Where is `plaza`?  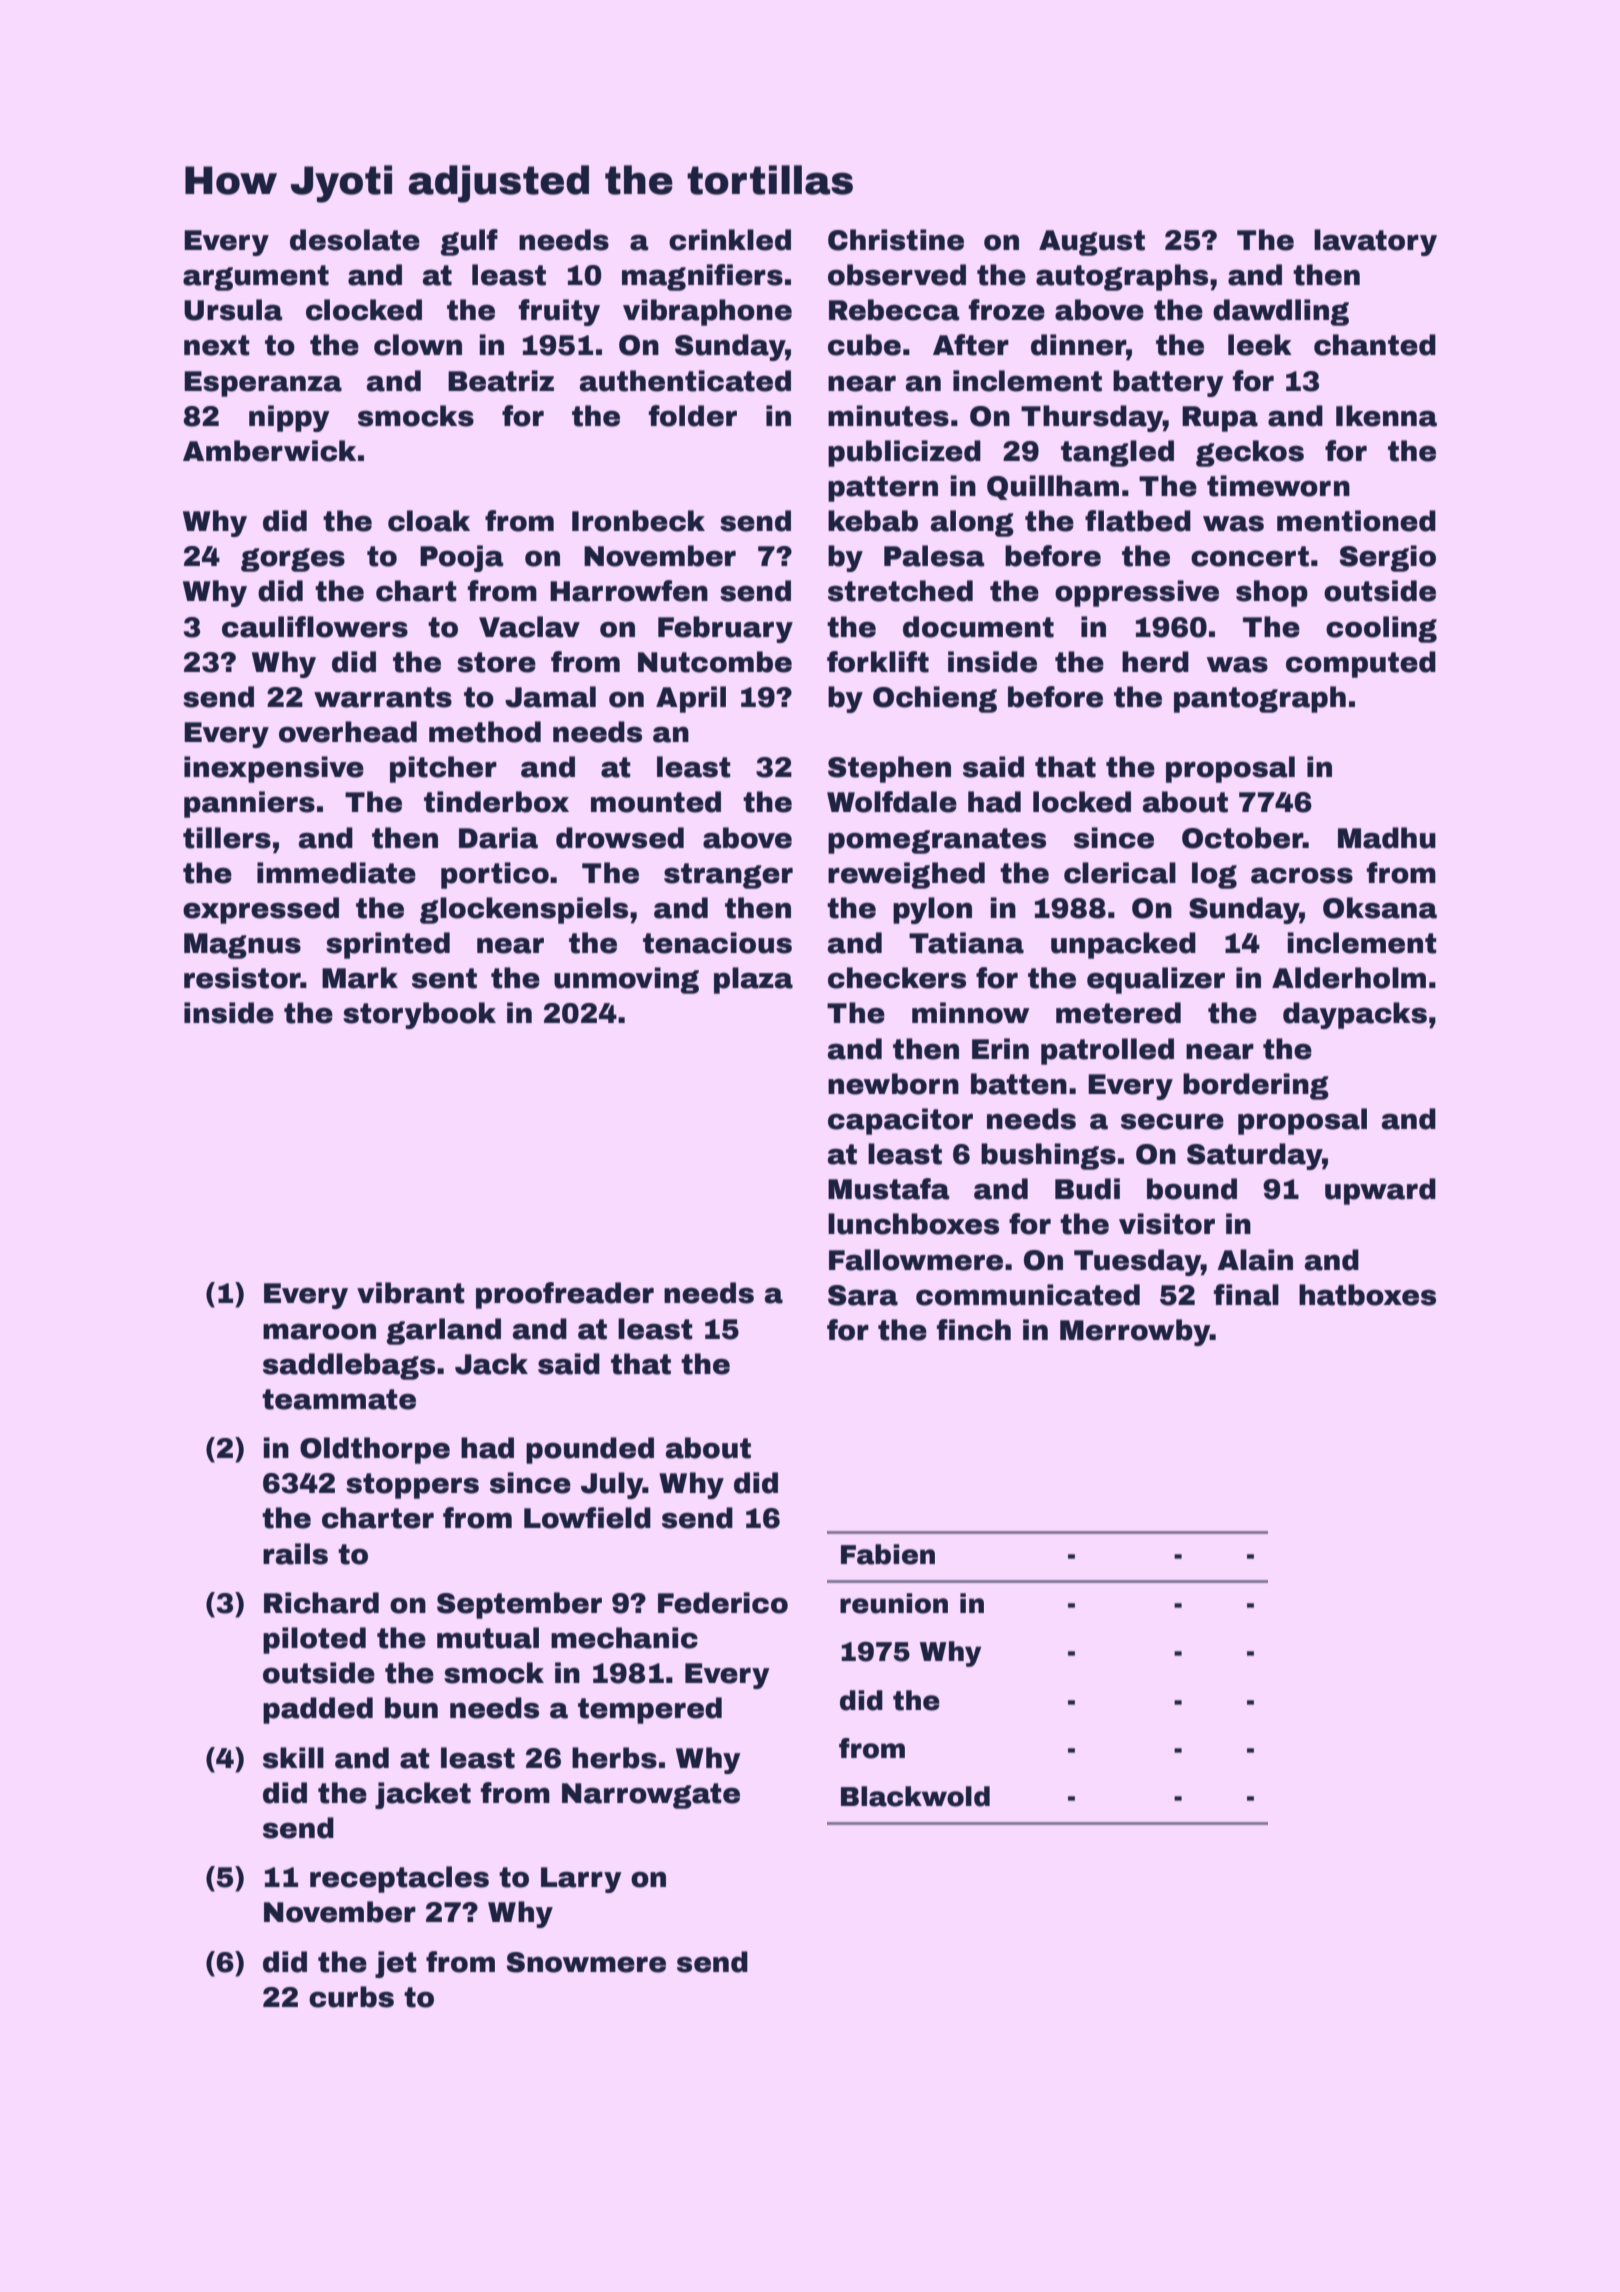
plaza is located at coordinates (753, 980).
